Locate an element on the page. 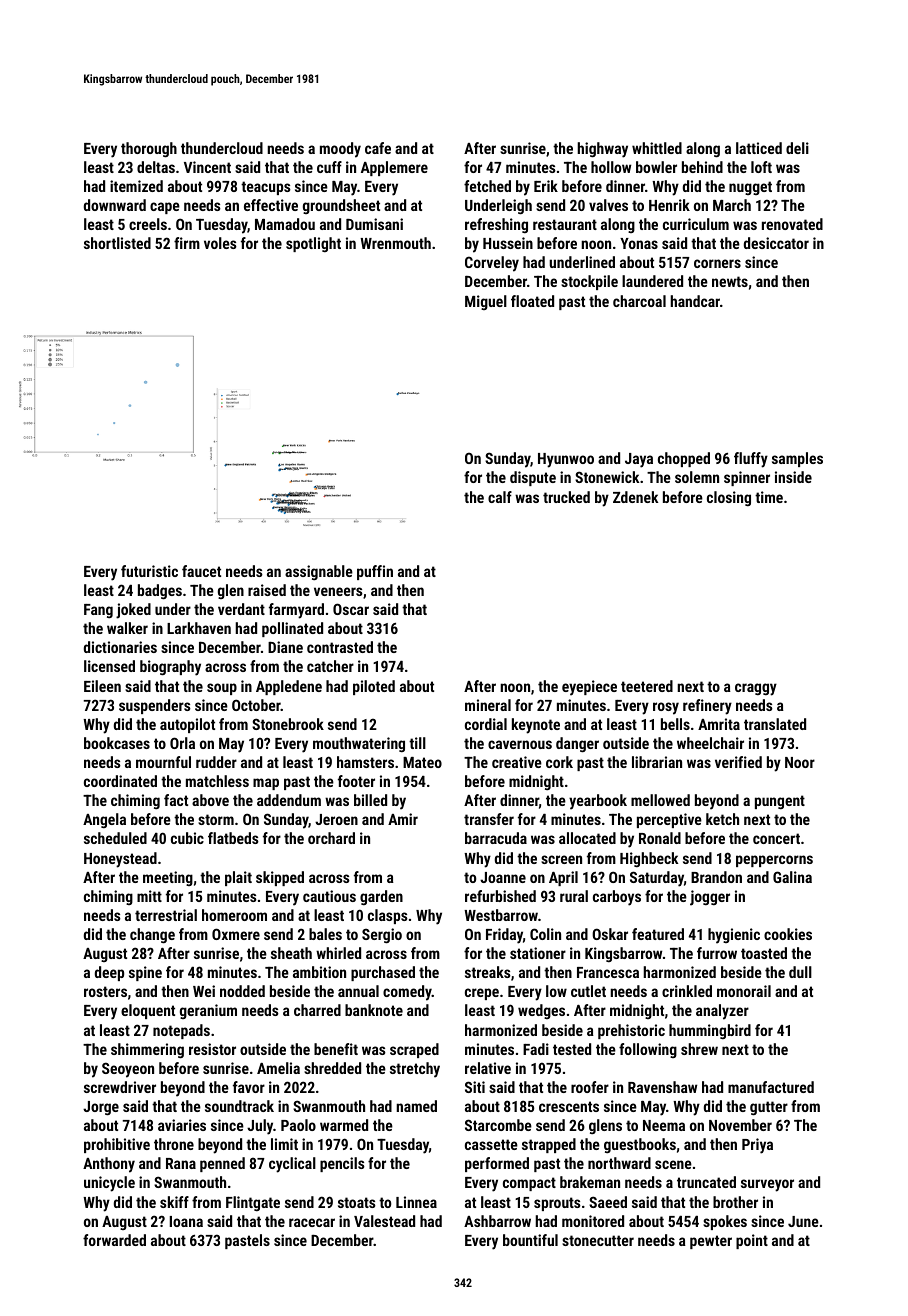 The height and width of the image is (1316, 908). charcoal is located at coordinates (639, 301).
